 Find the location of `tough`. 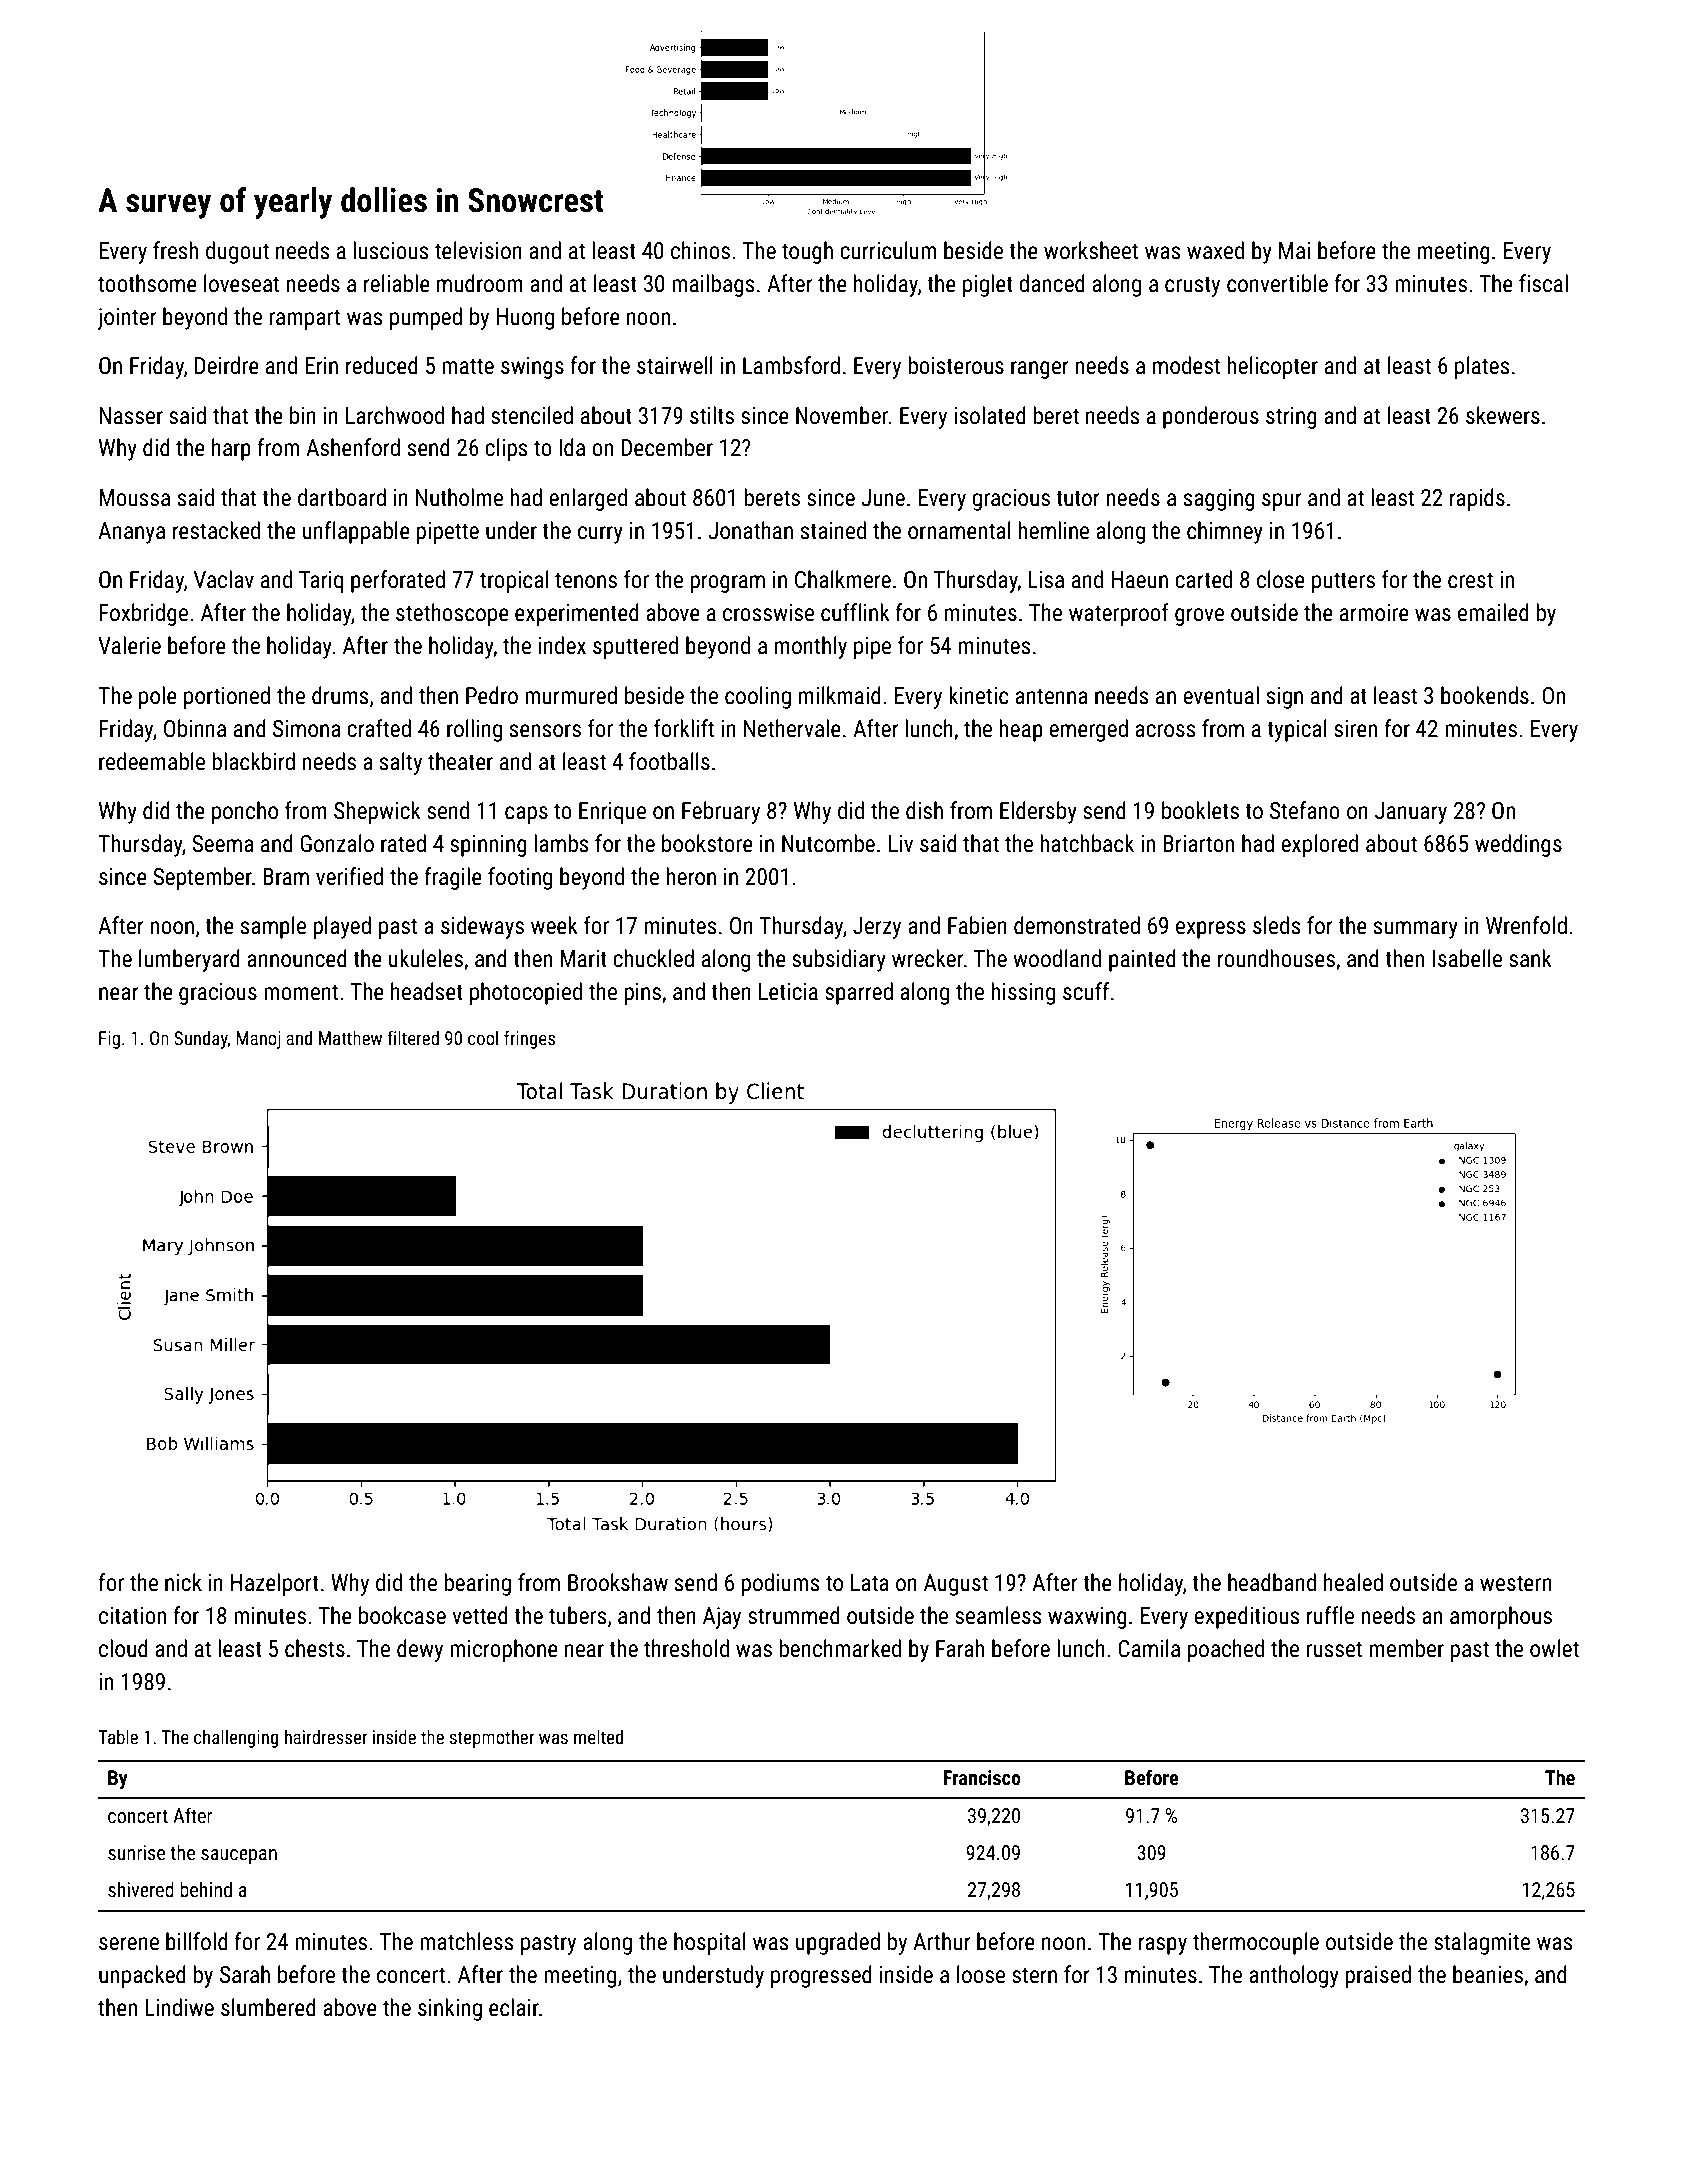

tough is located at coordinates (807, 252).
